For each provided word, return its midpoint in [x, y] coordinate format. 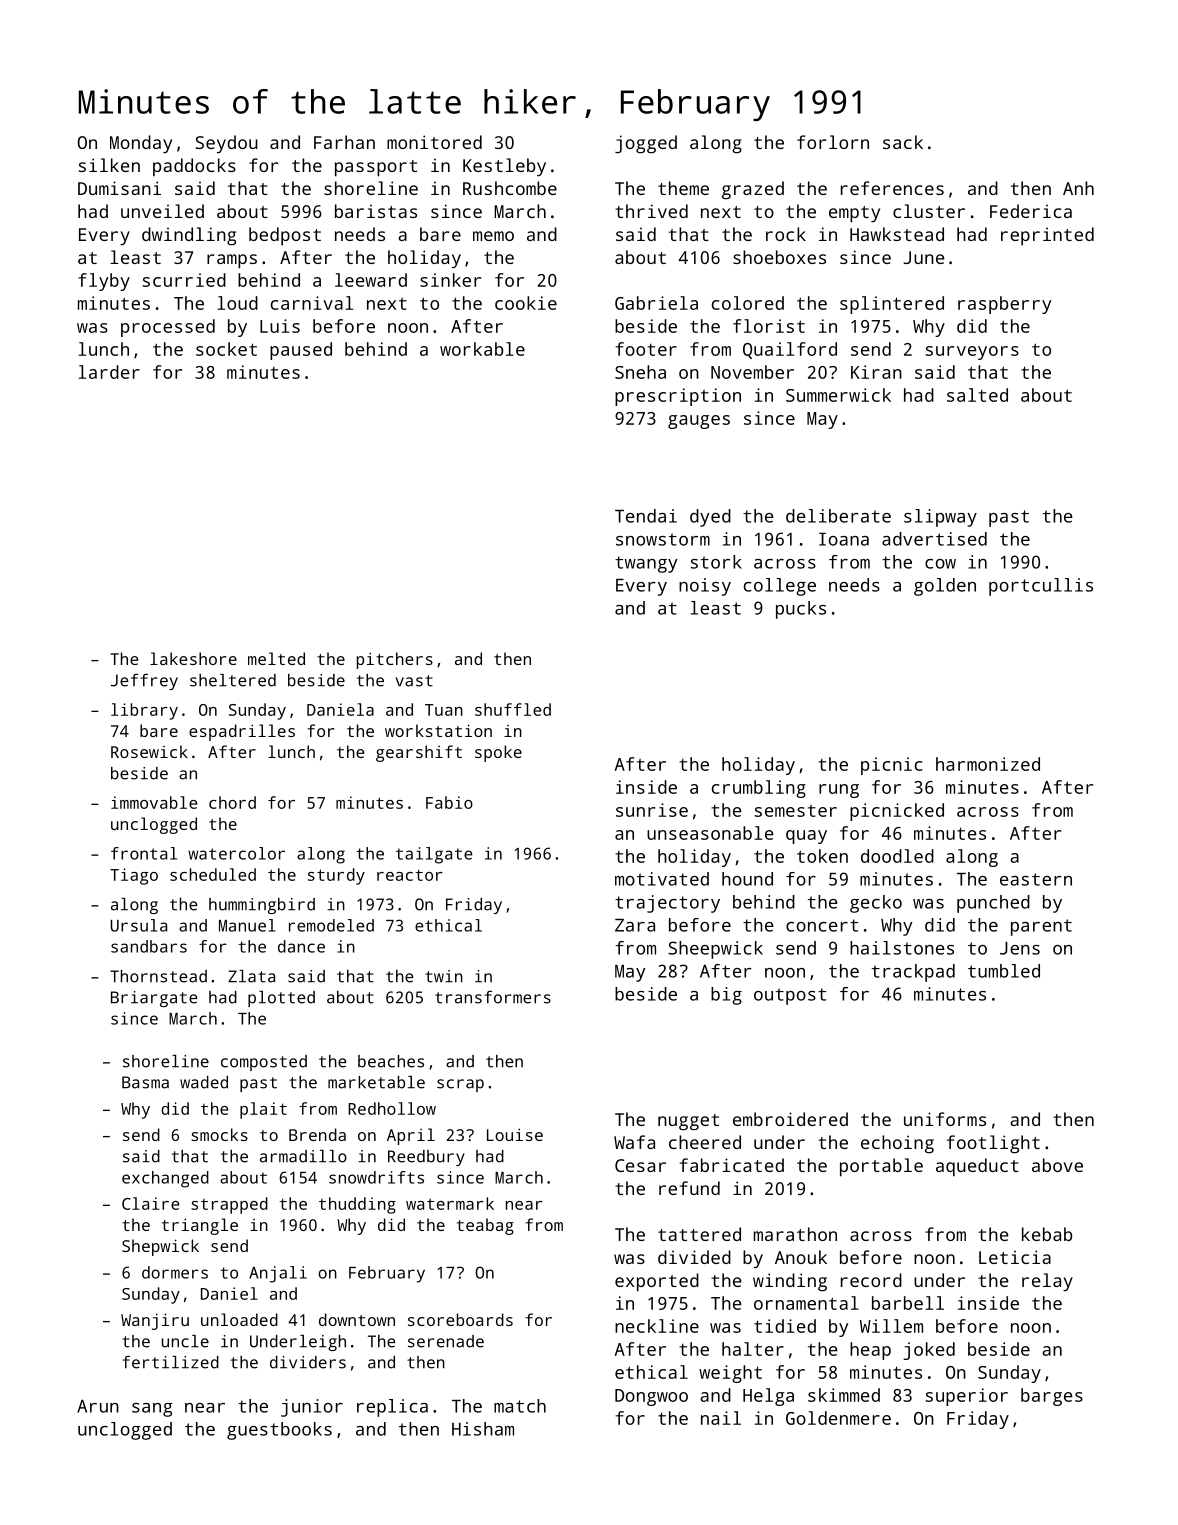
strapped [229, 1205]
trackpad [913, 973]
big [726, 996]
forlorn [833, 142]
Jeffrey [144, 681]
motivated [662, 879]
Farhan [344, 142]
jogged [646, 144]
